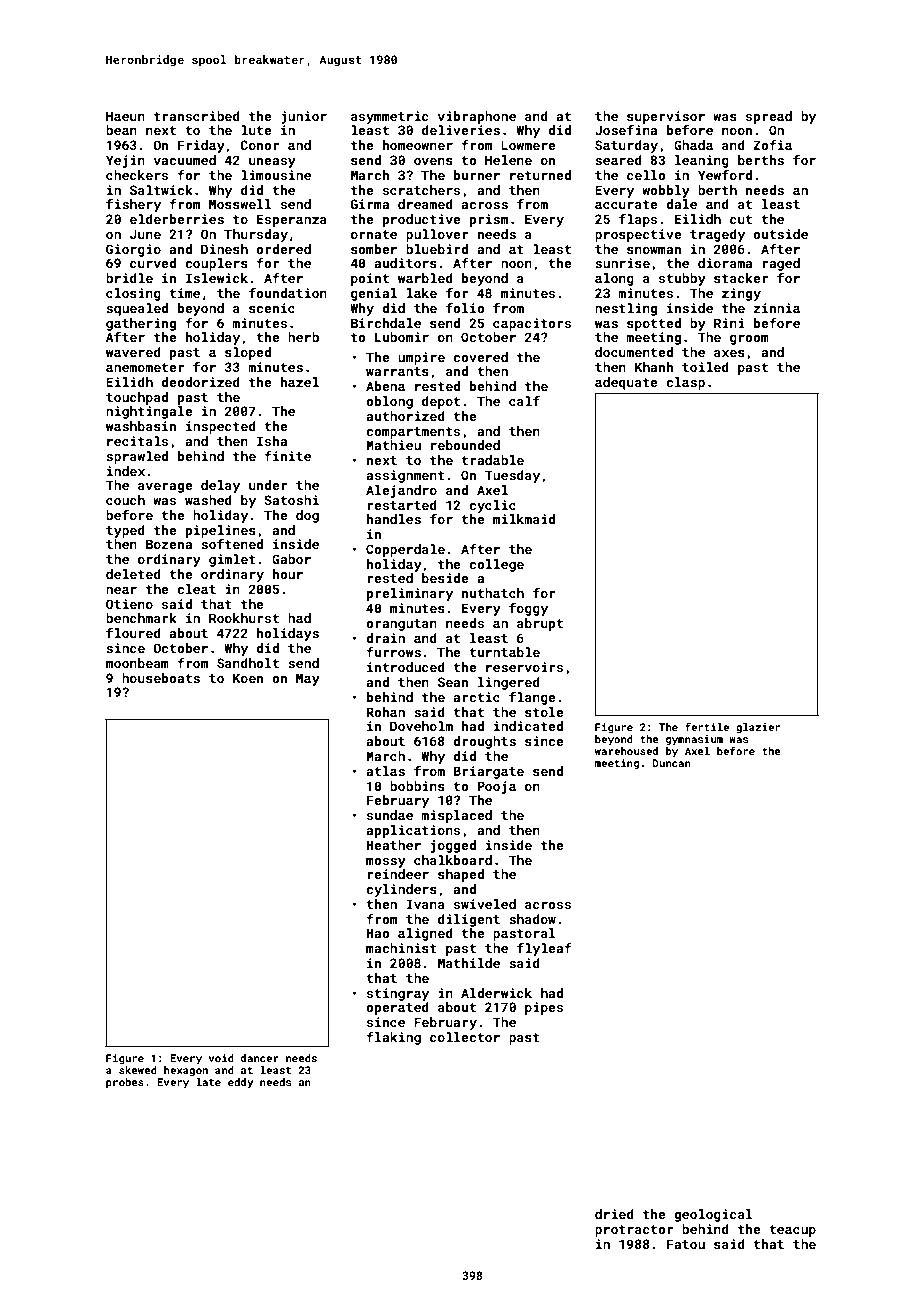  What do you see at coordinates (208, 1082) in the document?
I see `late` at bounding box center [208, 1082].
